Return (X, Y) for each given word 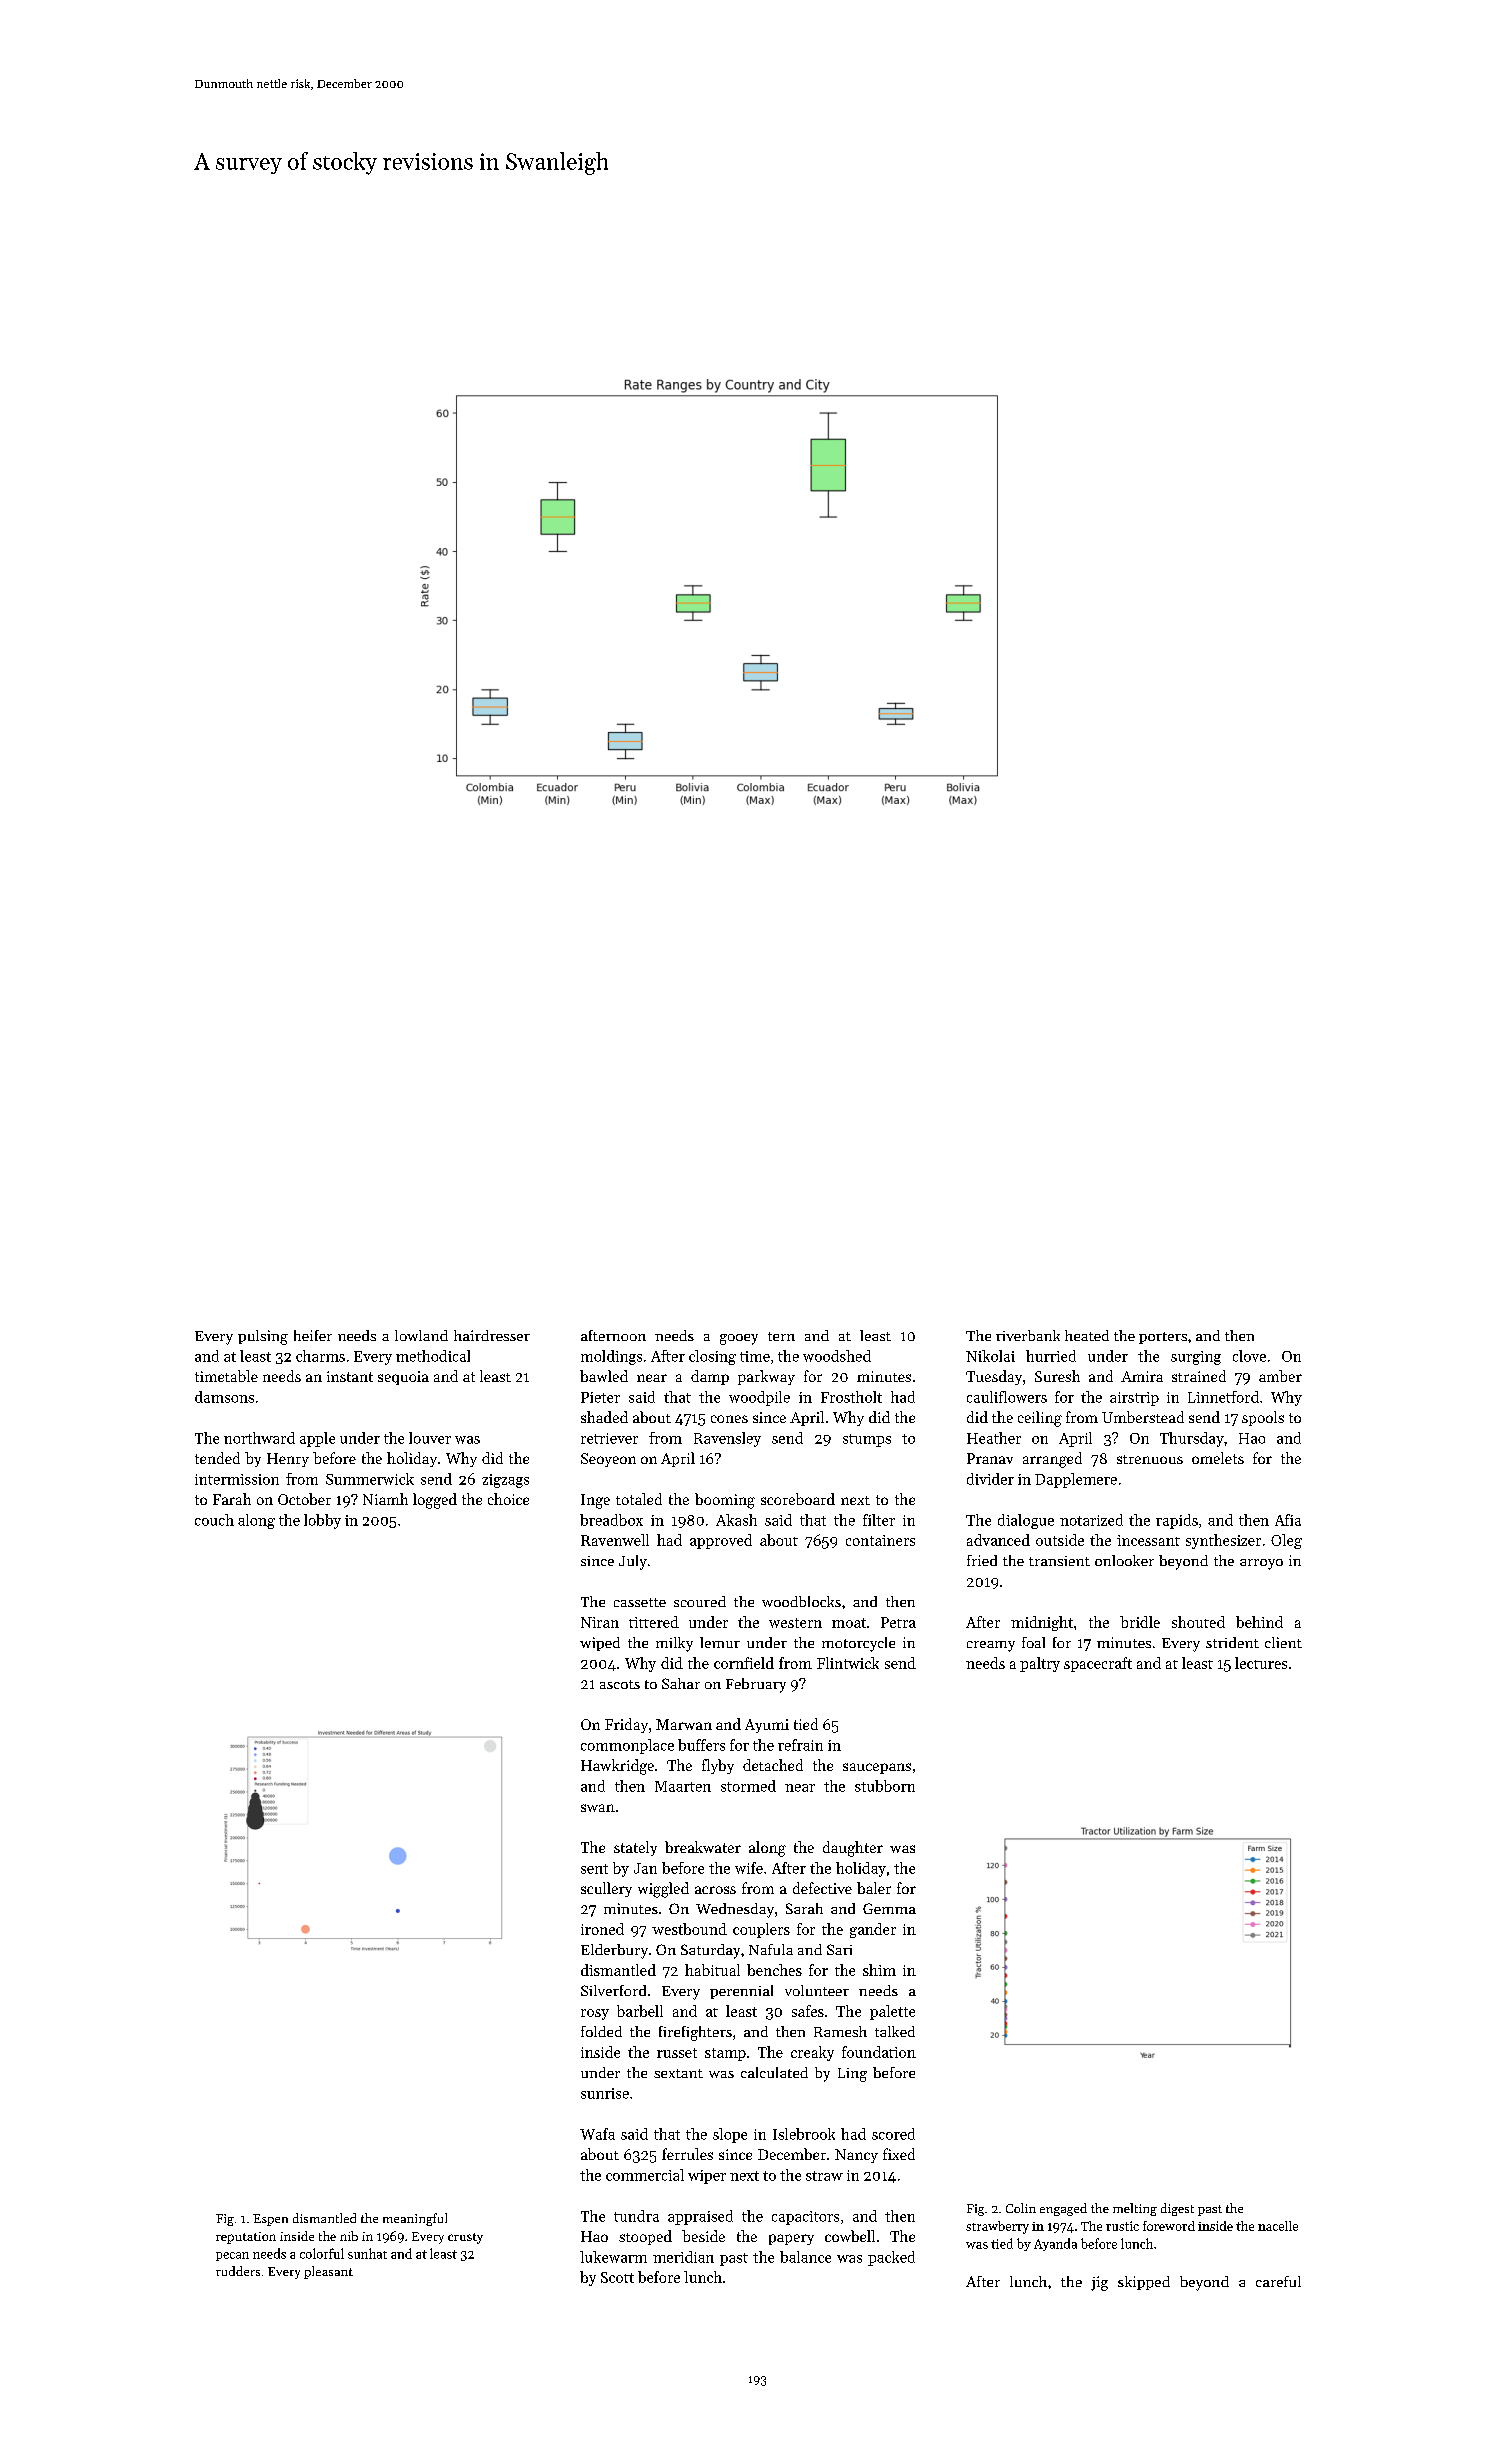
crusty (465, 2238)
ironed (602, 1929)
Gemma (889, 1908)
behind (1259, 1622)
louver (430, 1438)
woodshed (837, 1356)
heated (1087, 1335)
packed (891, 2258)
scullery (606, 1889)
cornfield (744, 1663)
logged (435, 1501)
